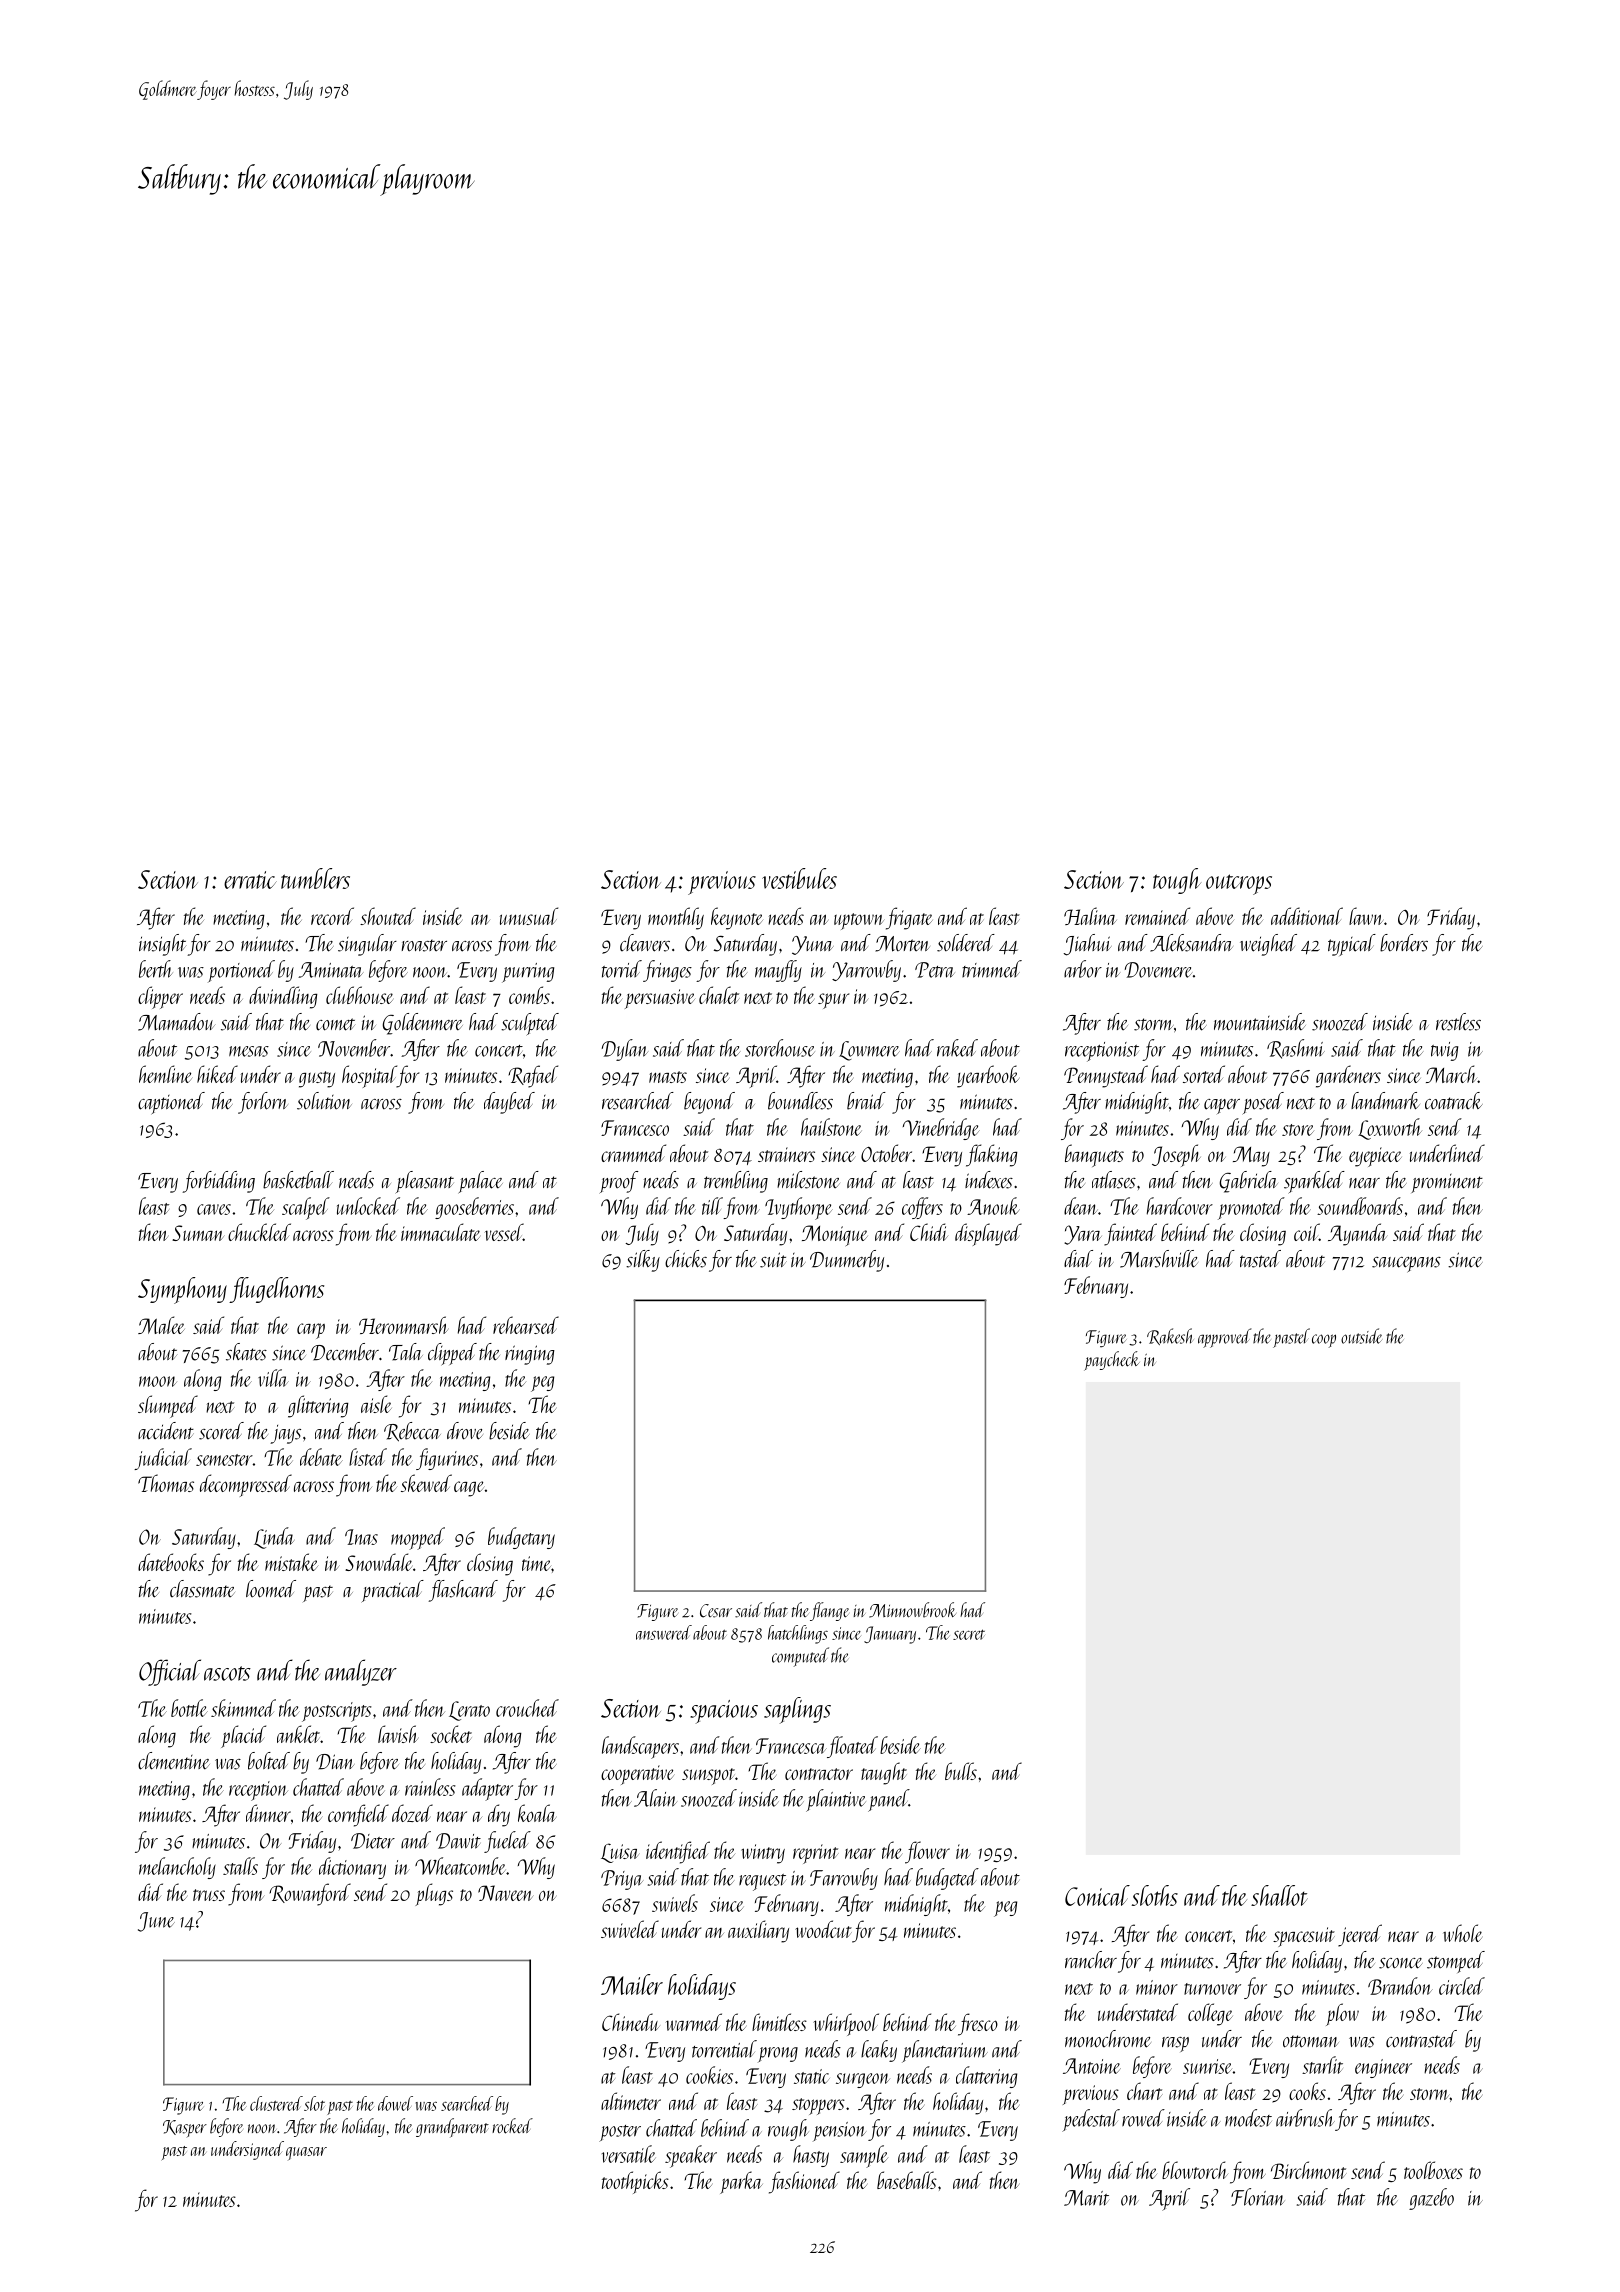 This screenshot has height=2292, width=1620. I want to click on Minnowbrook, so click(912, 1610).
